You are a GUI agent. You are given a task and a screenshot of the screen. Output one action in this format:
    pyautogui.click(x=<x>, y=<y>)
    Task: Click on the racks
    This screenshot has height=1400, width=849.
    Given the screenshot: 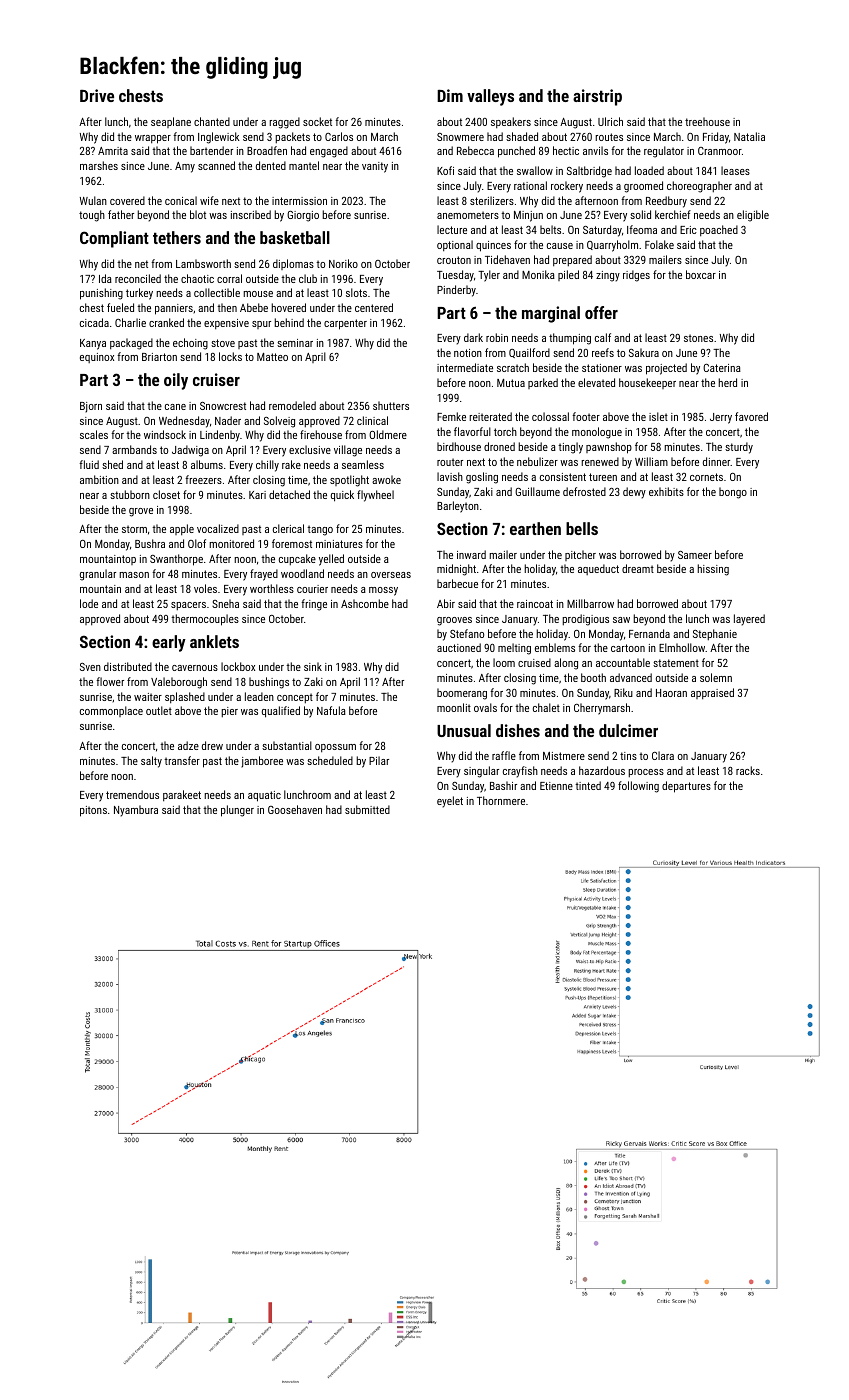 What is the action you would take?
    pyautogui.click(x=748, y=770)
